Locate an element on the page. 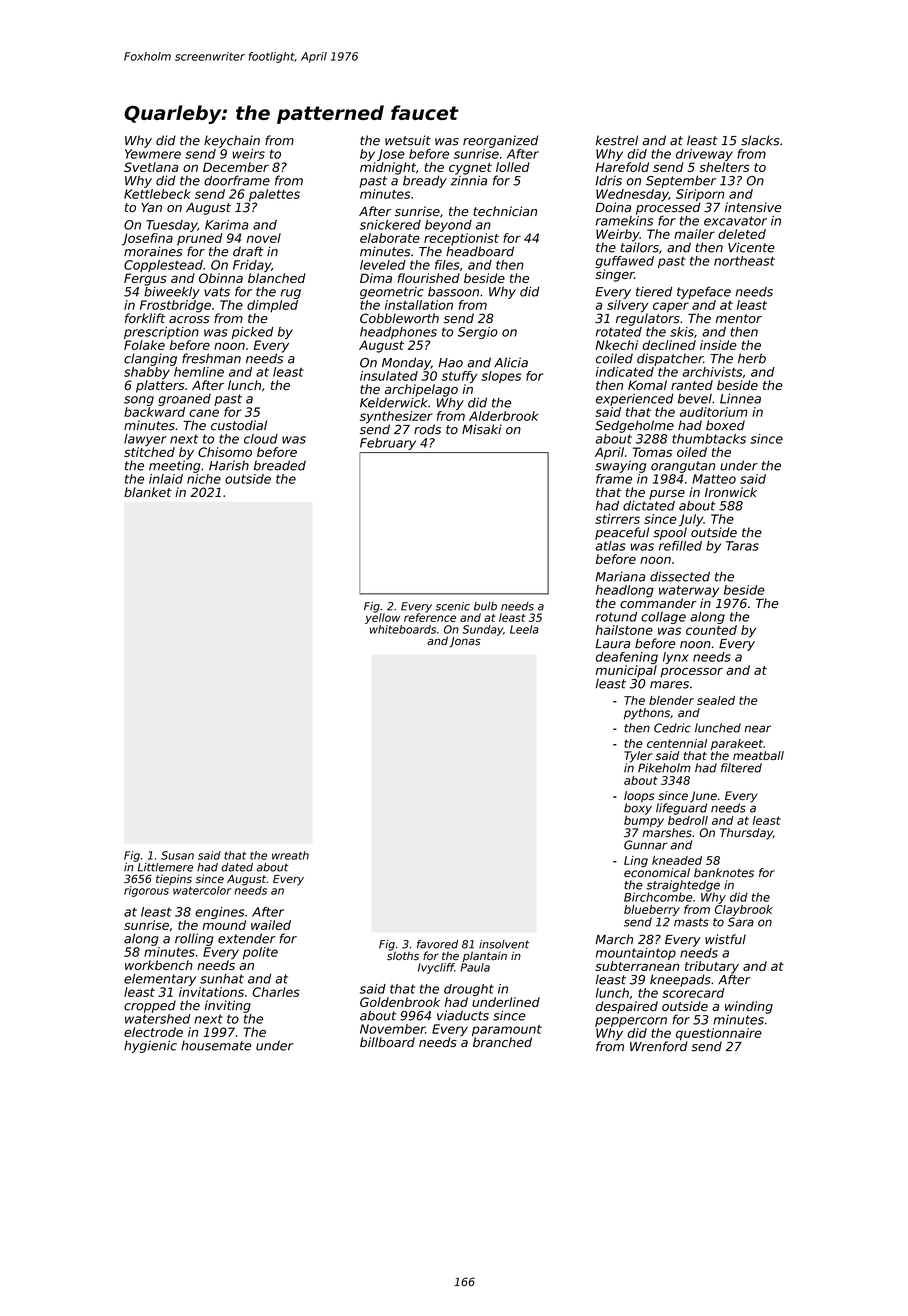  files is located at coordinates (447, 265).
